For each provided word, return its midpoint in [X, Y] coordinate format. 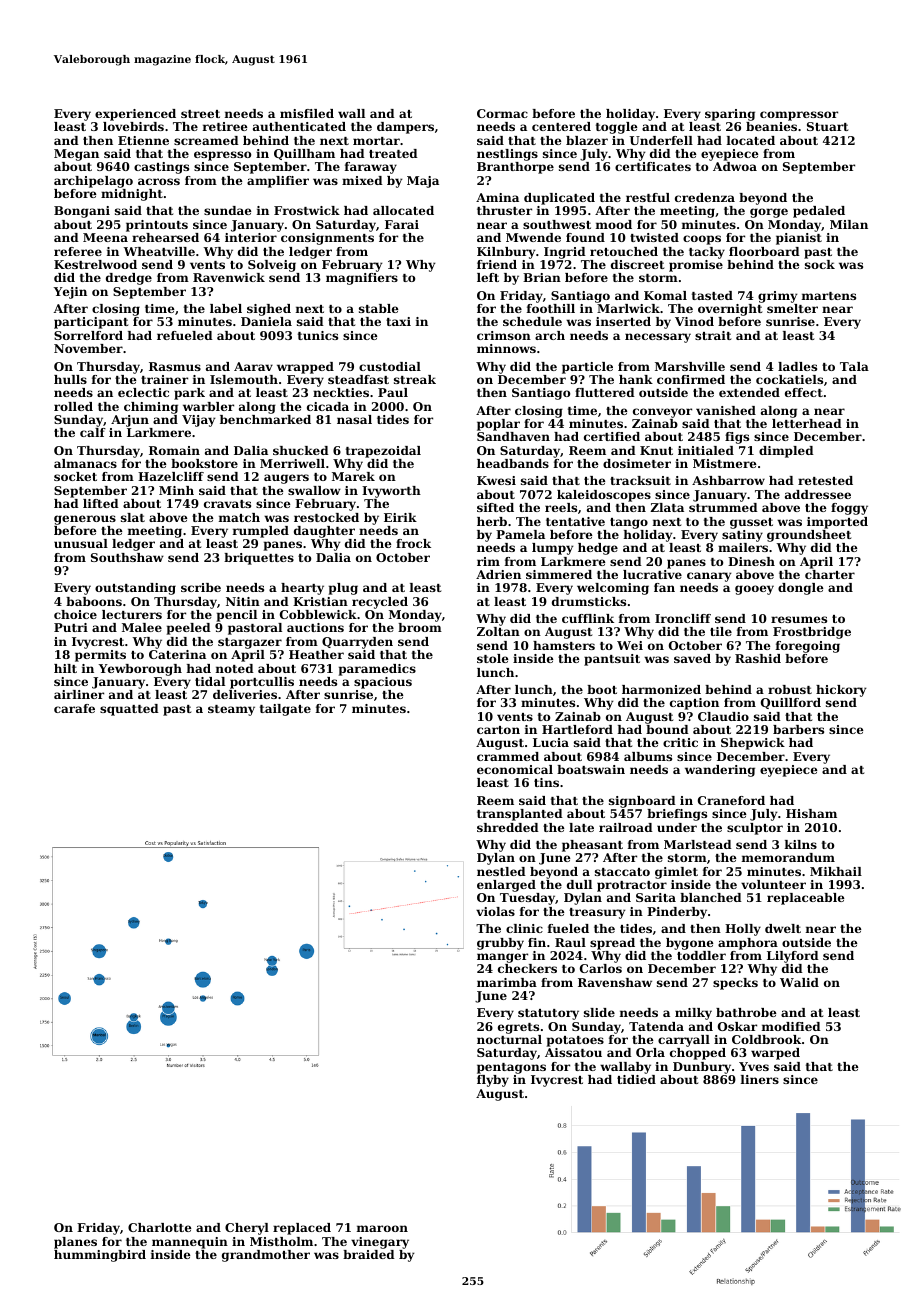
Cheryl [247, 1229]
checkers [527, 968]
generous [85, 520]
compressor [799, 116]
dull [579, 884]
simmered [559, 574]
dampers [405, 128]
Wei [630, 645]
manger [502, 958]
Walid [799, 982]
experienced [135, 115]
